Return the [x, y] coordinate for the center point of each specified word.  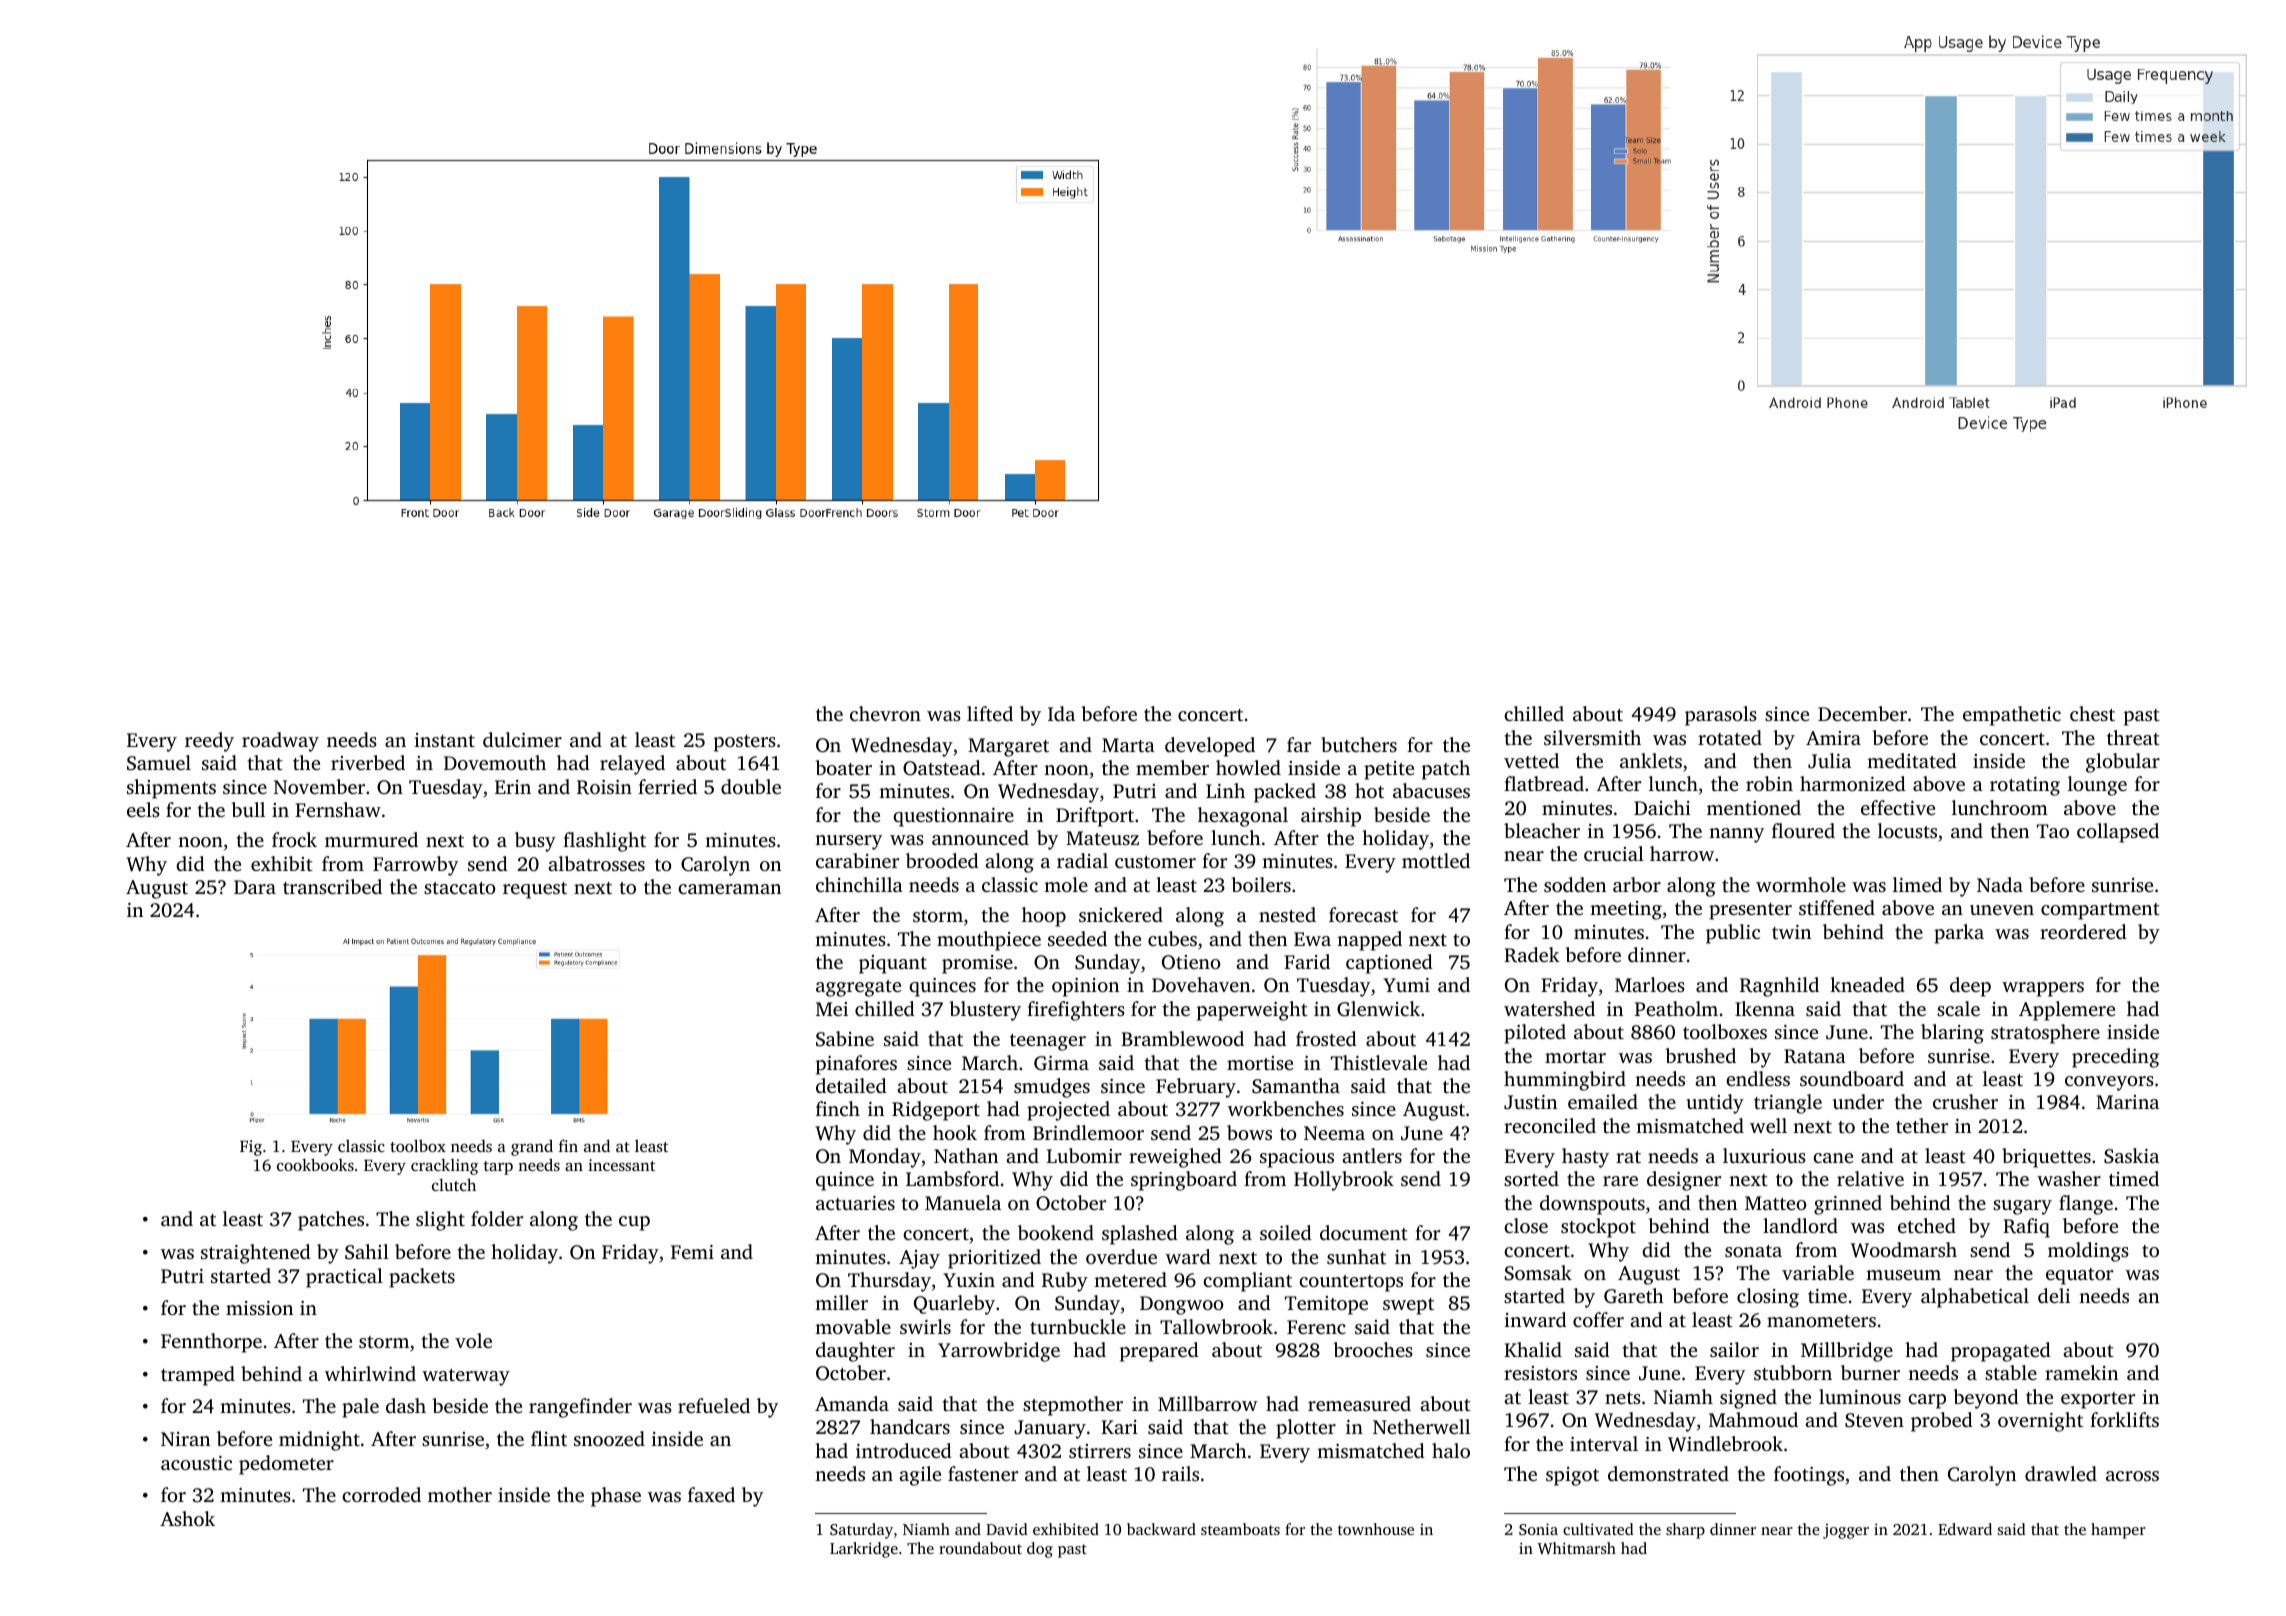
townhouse [1376, 1529]
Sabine [845, 1039]
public [1733, 934]
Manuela [963, 1202]
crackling [444, 1166]
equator [2079, 1276]
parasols [1721, 716]
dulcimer [522, 739]
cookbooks [315, 1164]
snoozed [609, 1438]
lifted [990, 713]
